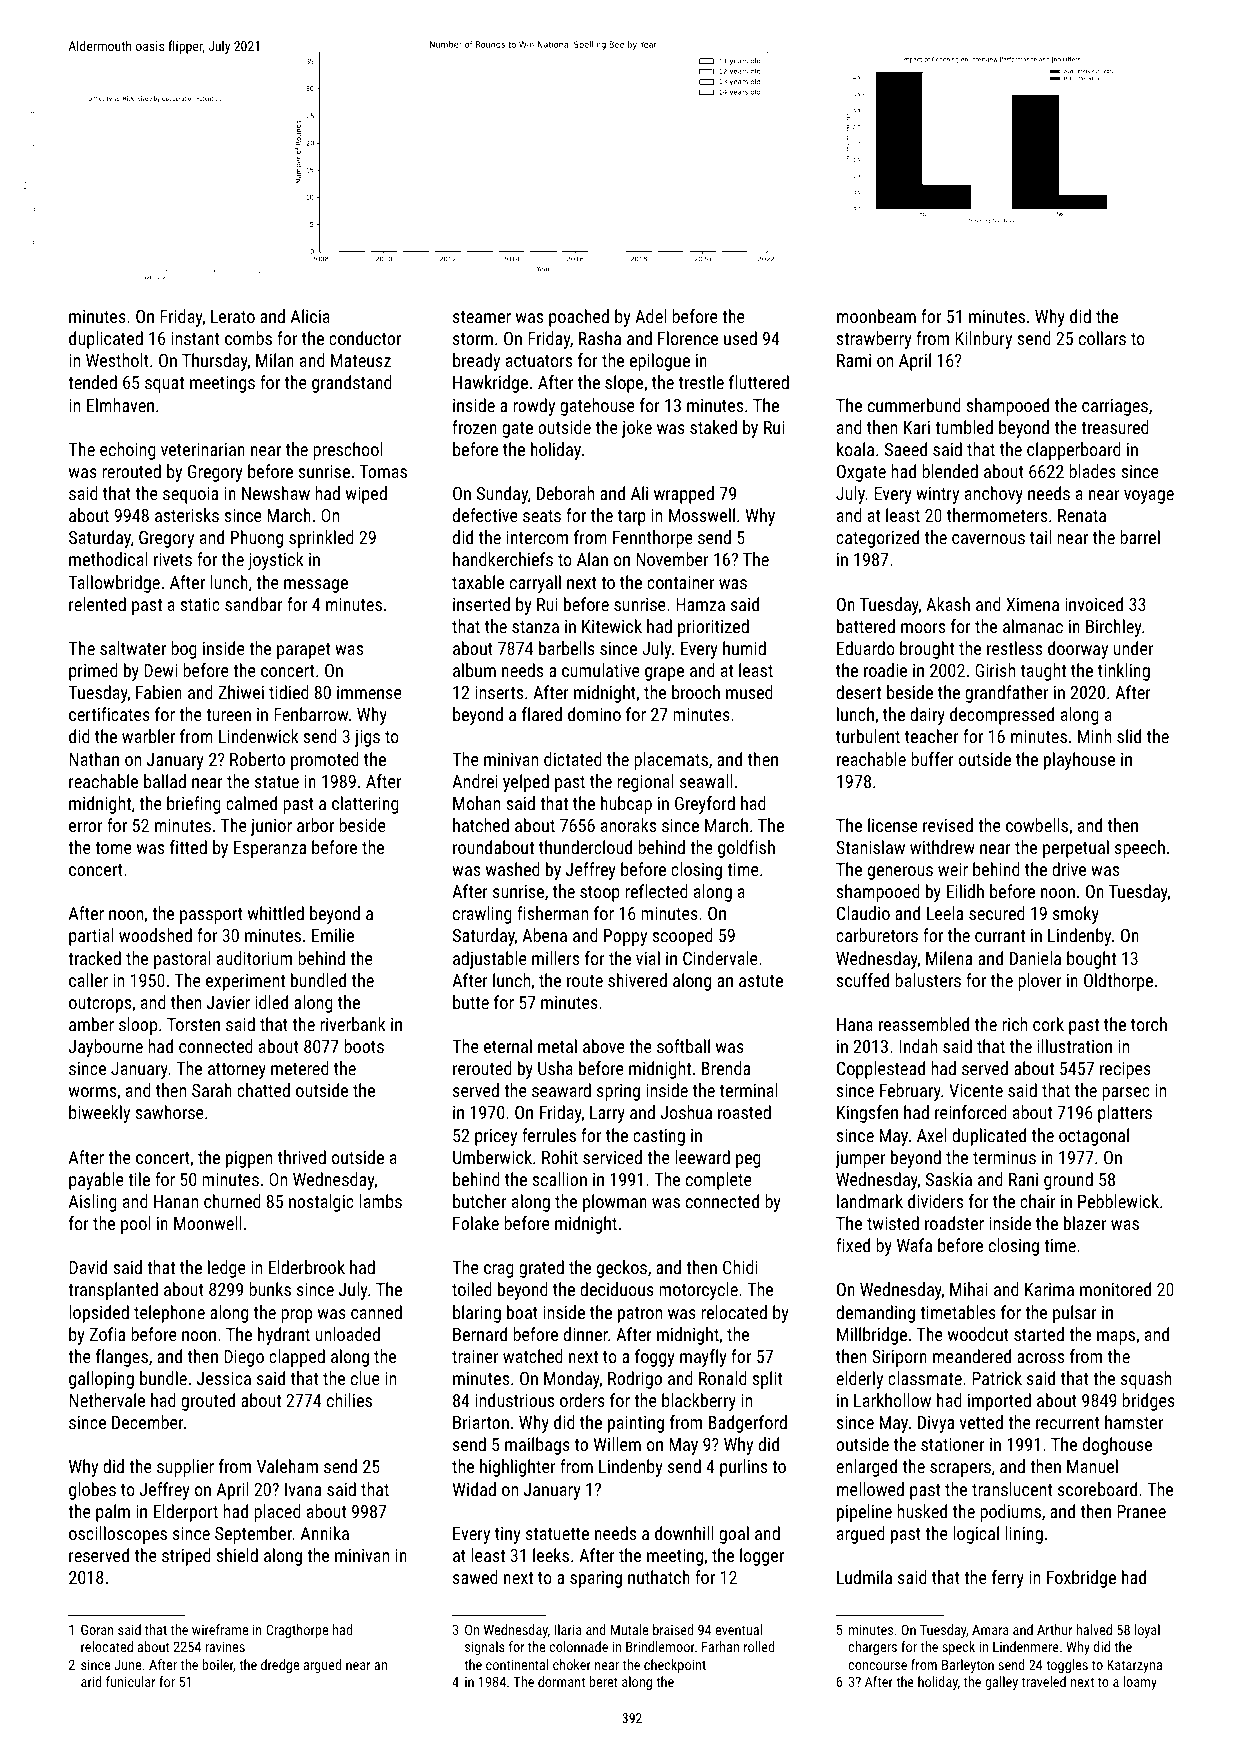 This image has width=1244, height=1759. What do you see at coordinates (224, 1378) in the image?
I see `Jessica` at bounding box center [224, 1378].
